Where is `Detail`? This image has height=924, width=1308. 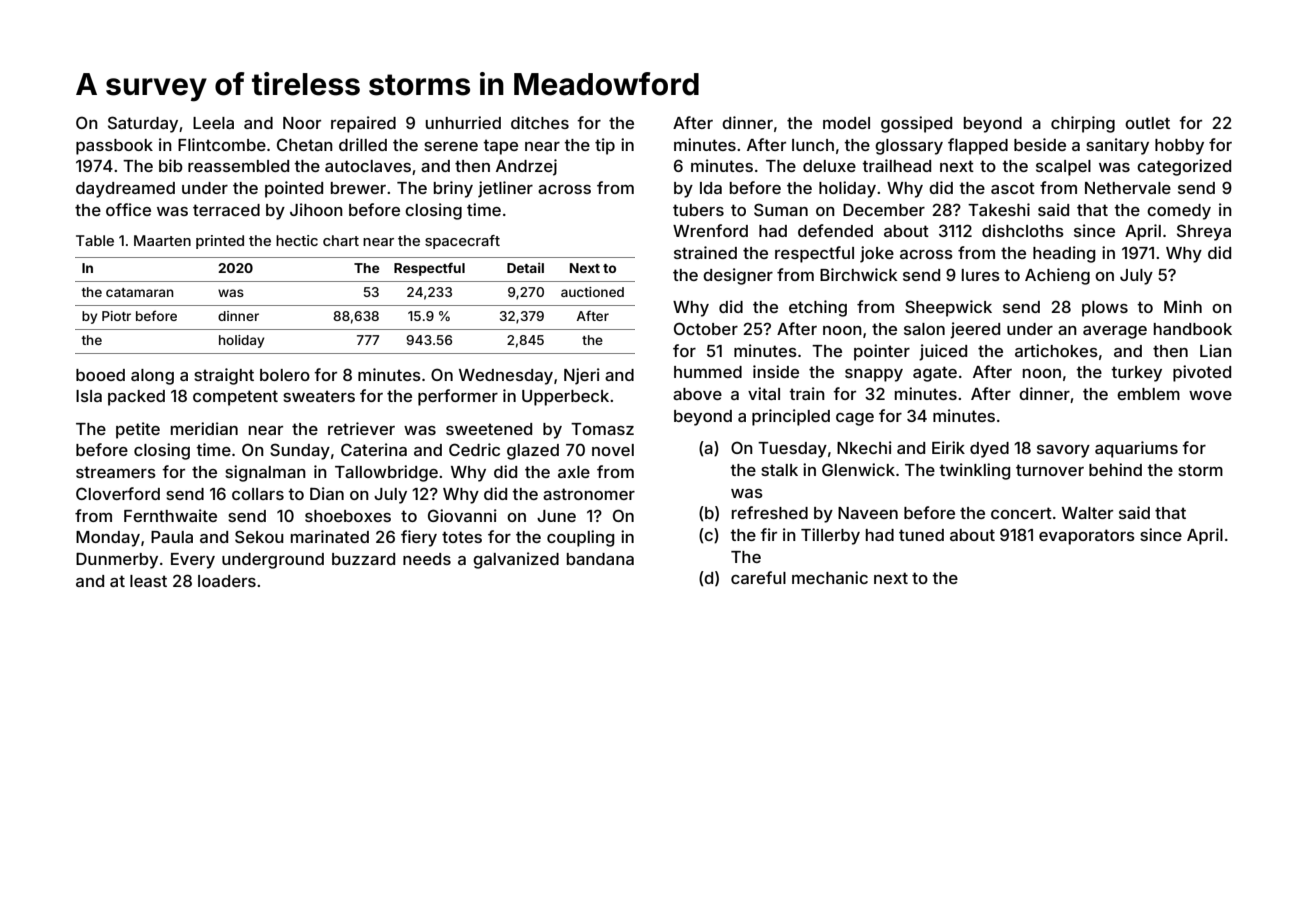 Detail is located at coordinates (525, 267).
